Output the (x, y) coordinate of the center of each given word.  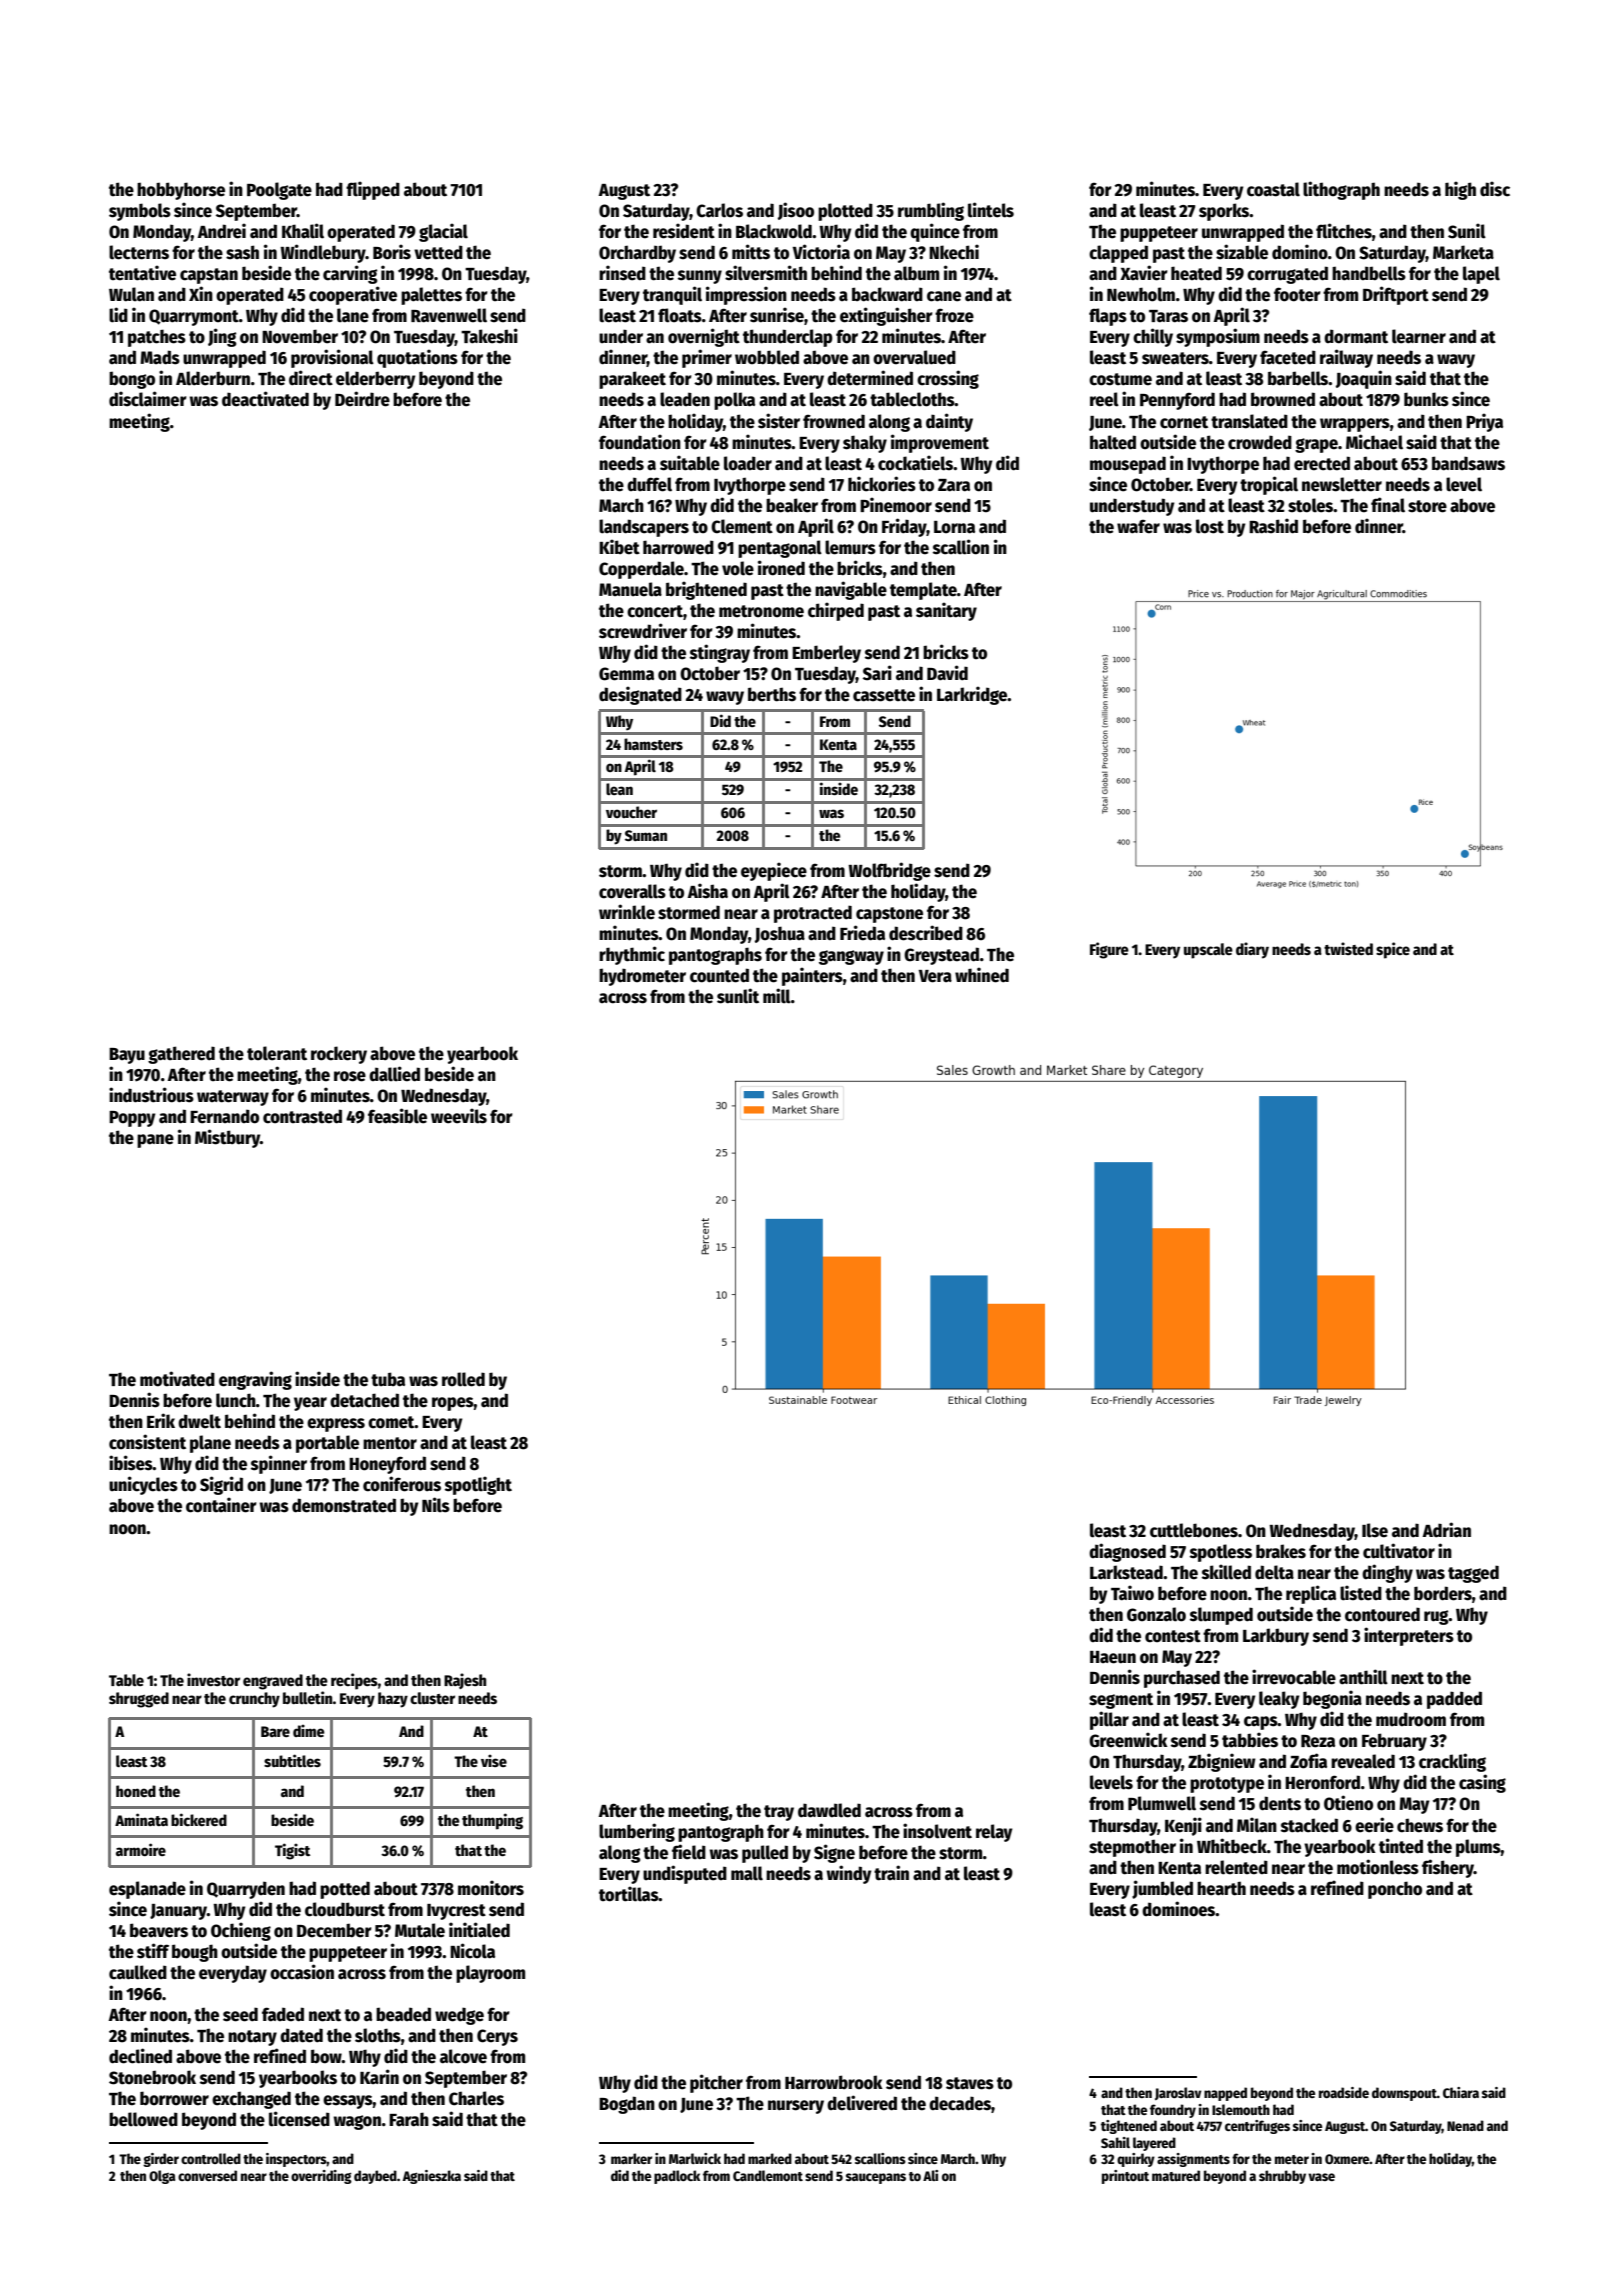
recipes (354, 1681)
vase (1321, 2177)
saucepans (876, 2178)
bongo (132, 380)
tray (779, 1813)
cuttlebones (1194, 1530)
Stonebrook (152, 2077)
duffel (649, 484)
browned (1283, 399)
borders (1443, 1593)
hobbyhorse (181, 191)
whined (982, 975)
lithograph (1341, 190)
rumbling (931, 211)
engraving (255, 1380)
